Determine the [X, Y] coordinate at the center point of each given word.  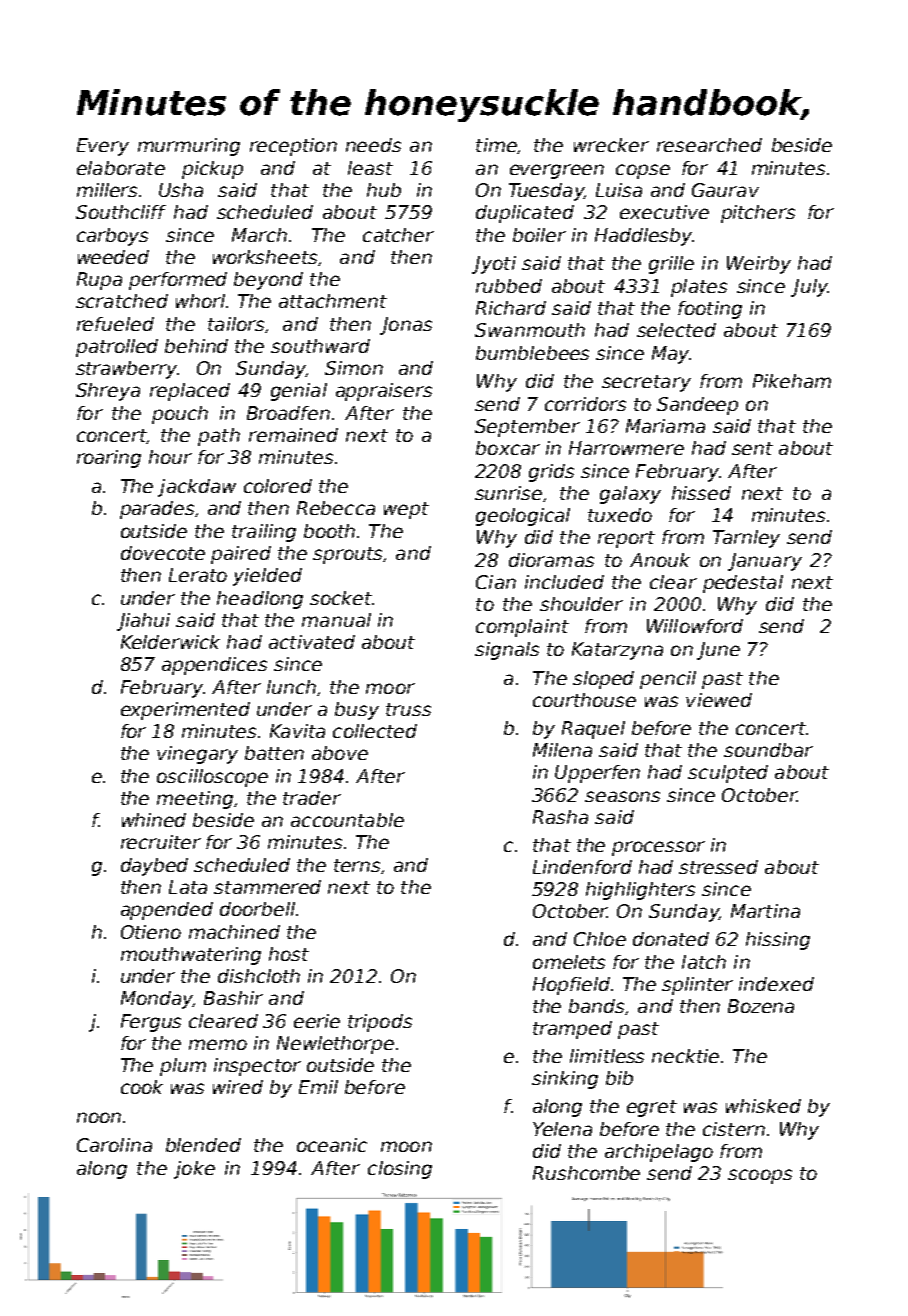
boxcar [508, 448]
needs [373, 145]
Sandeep [697, 406]
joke [194, 1170]
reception [293, 147]
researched [709, 145]
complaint [522, 628]
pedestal [743, 584]
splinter [697, 986]
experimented [185, 711]
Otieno [151, 932]
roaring [109, 459]
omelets [569, 962]
